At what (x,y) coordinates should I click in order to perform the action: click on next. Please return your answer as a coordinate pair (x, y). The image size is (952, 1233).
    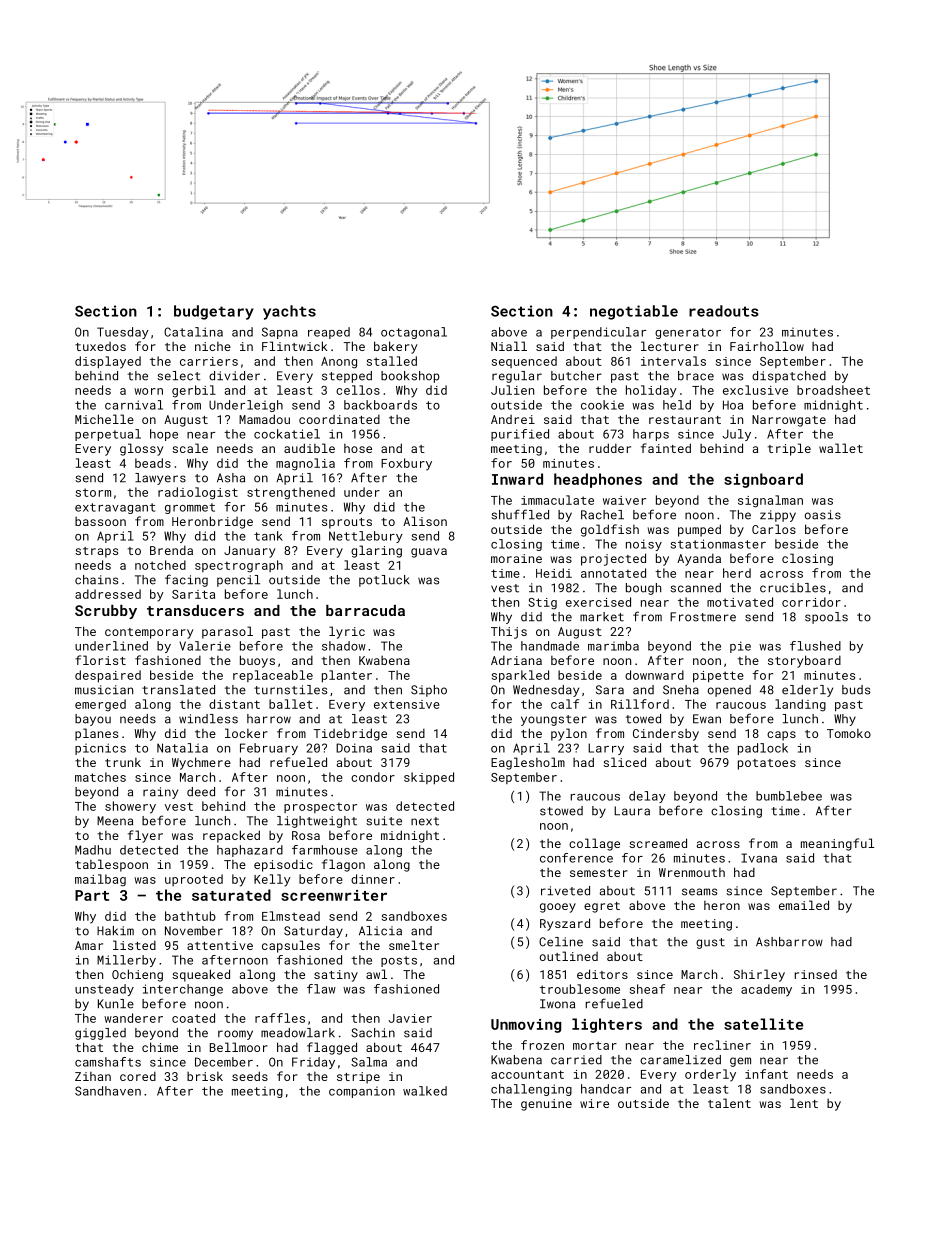
    Looking at the image, I should click on (425, 821).
